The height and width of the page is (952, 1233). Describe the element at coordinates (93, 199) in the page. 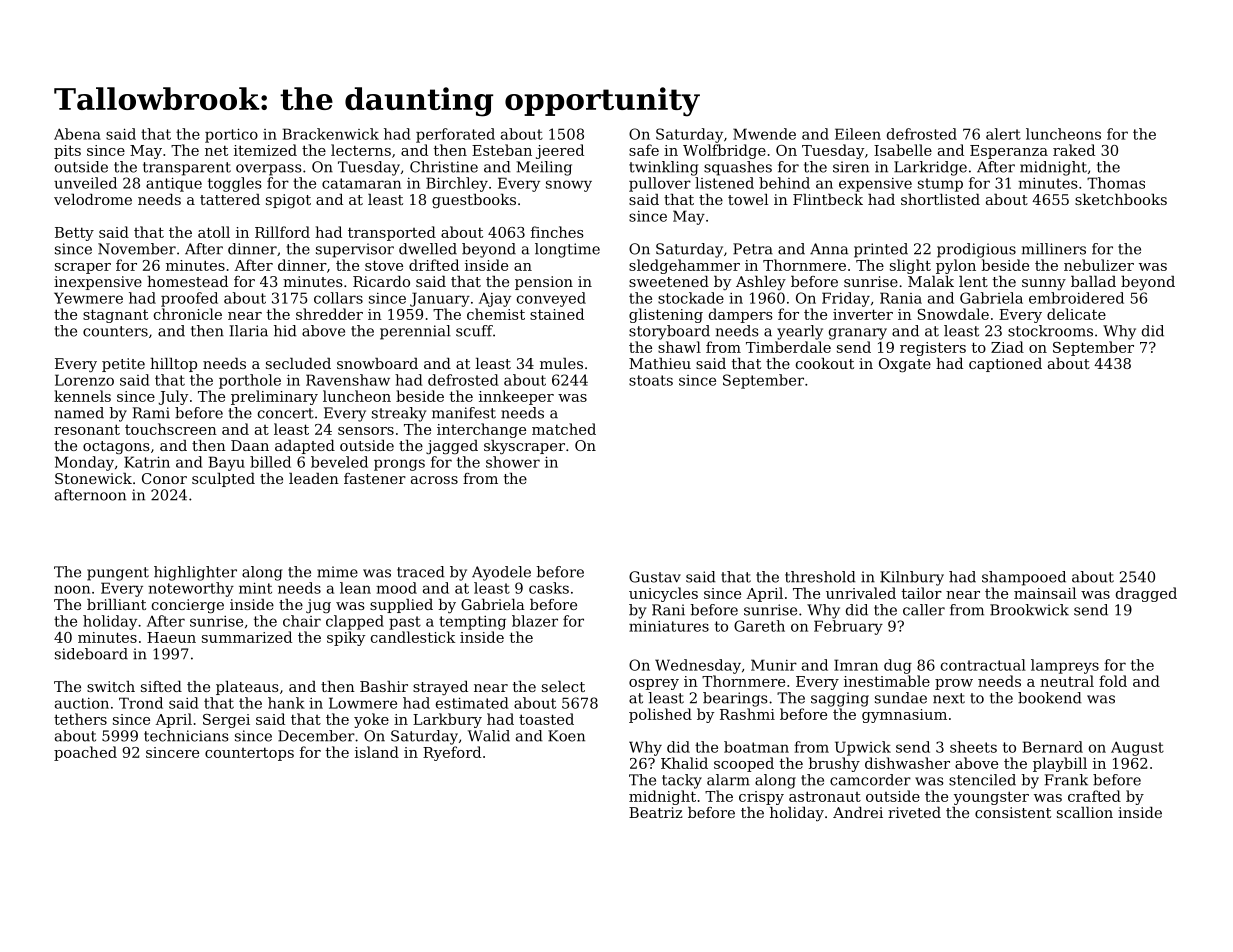

I see `velodrome` at that location.
